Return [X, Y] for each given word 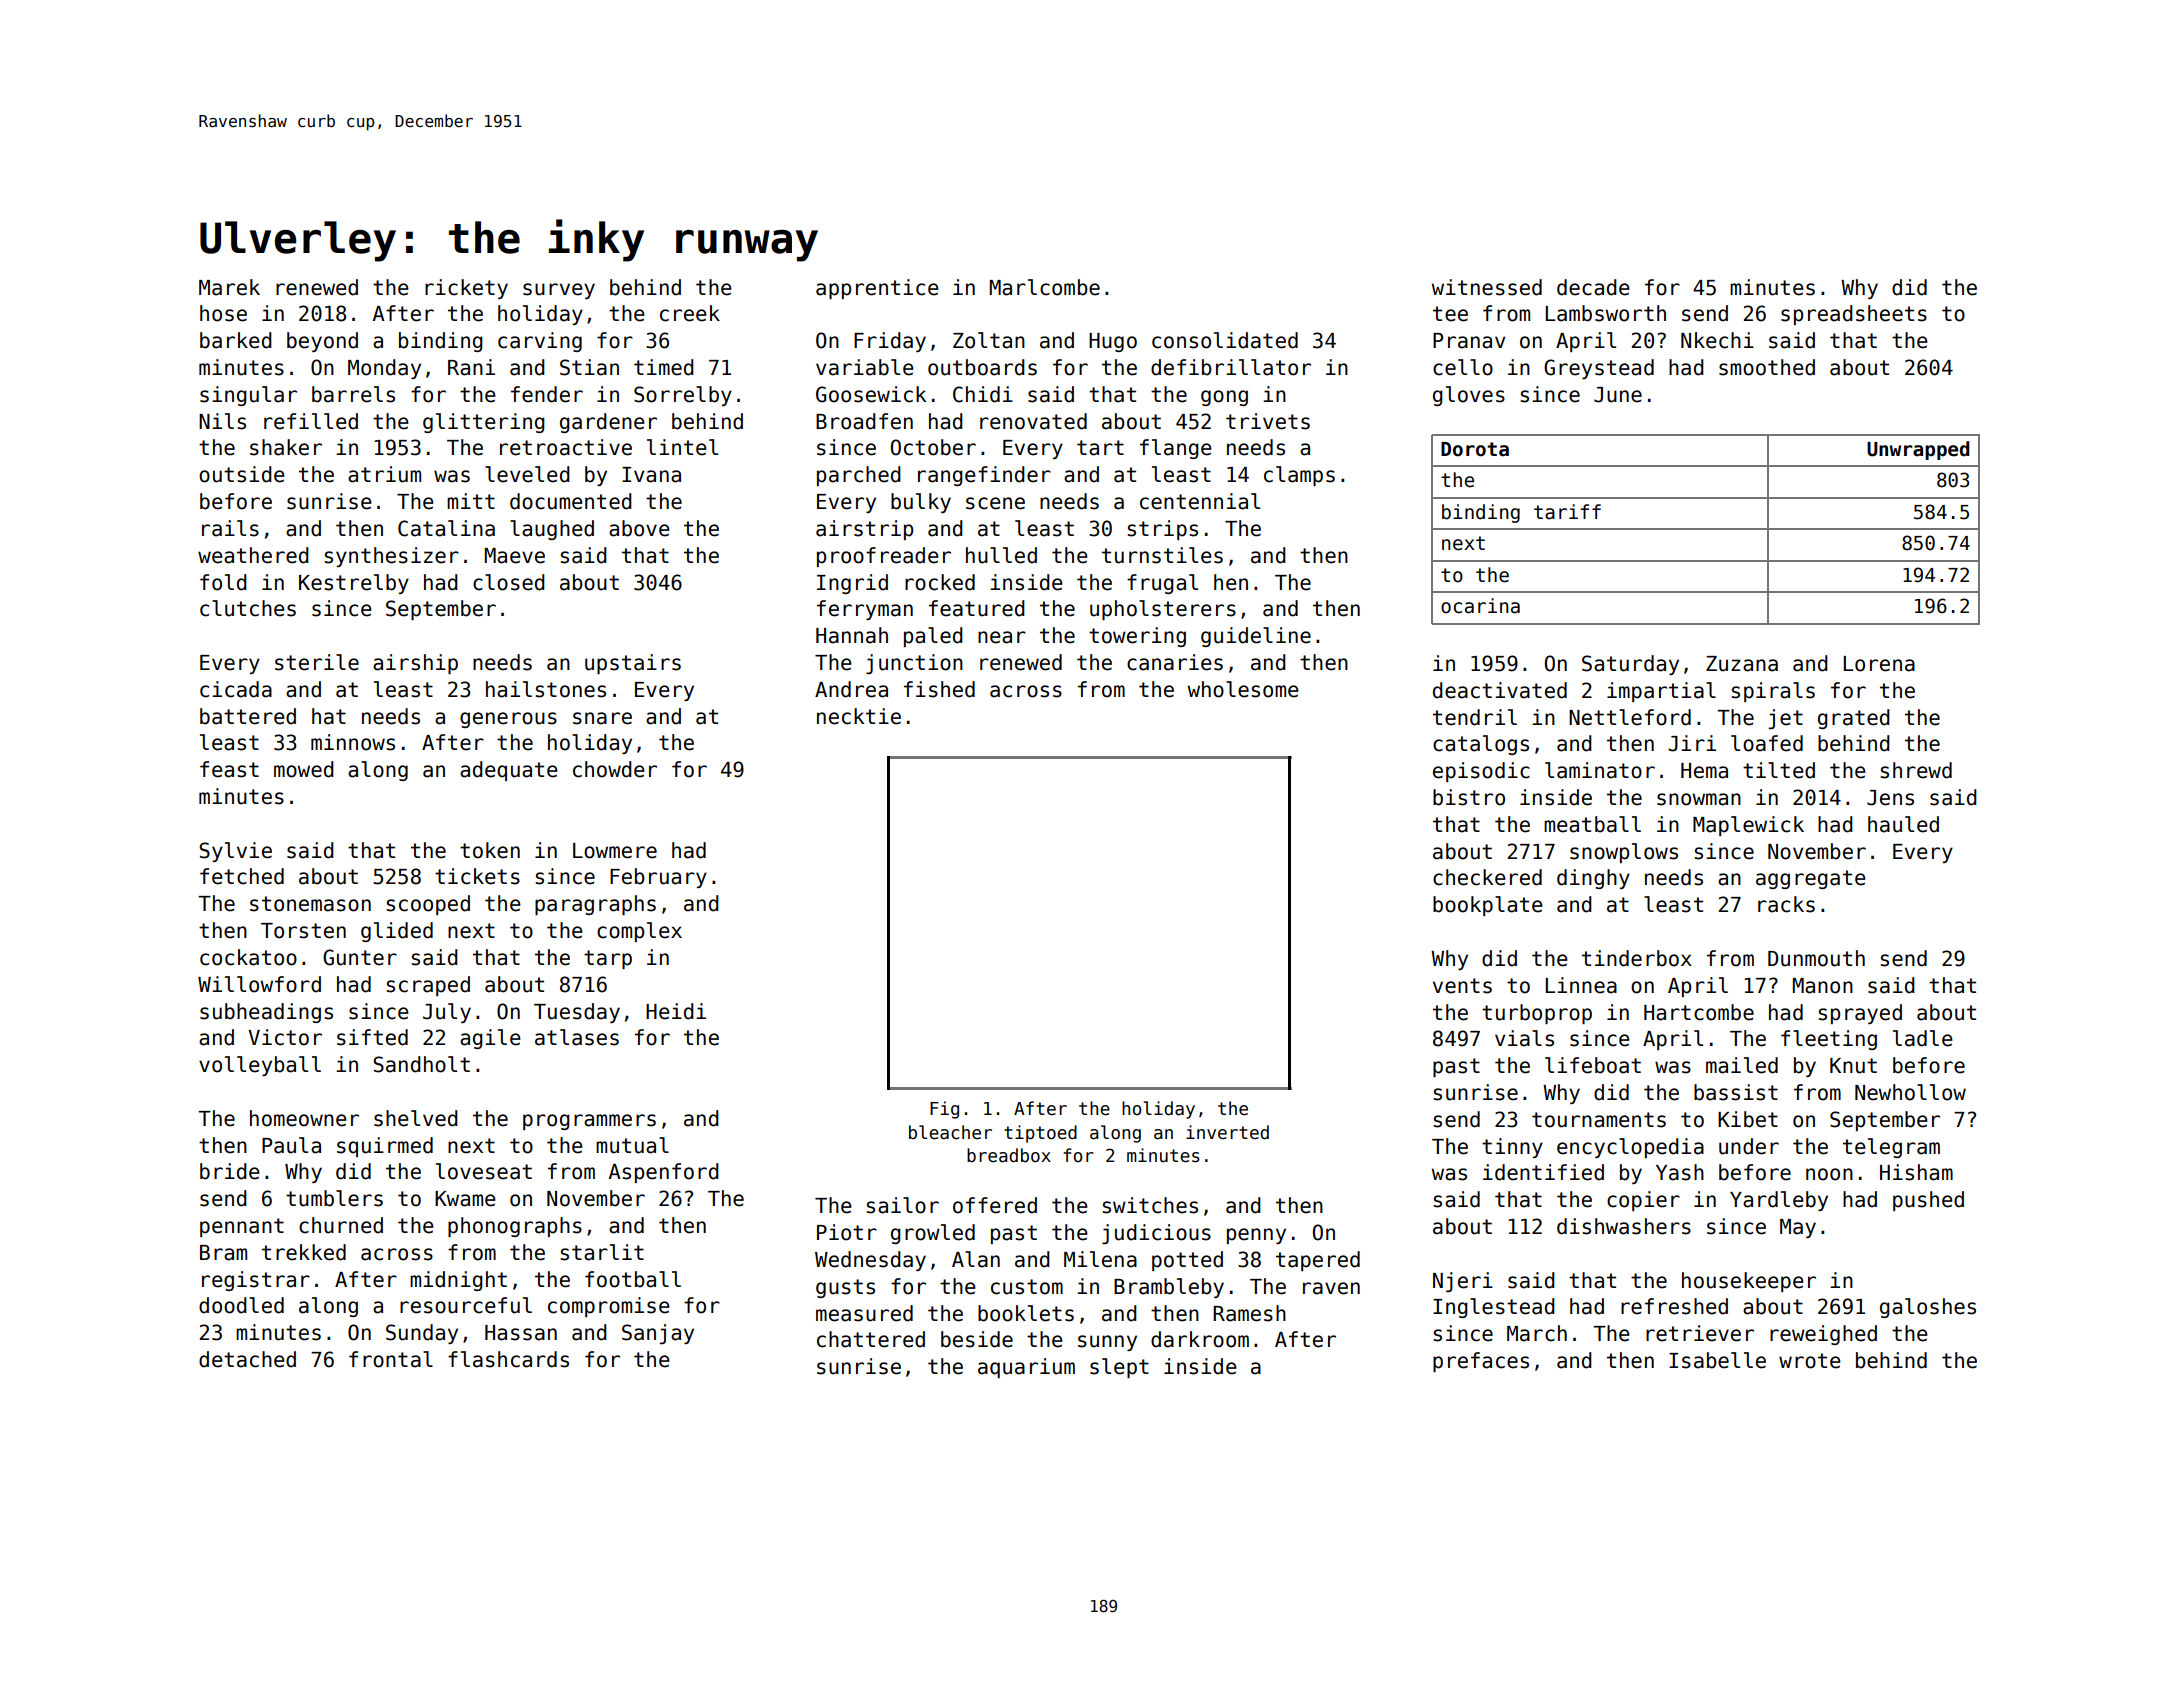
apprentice [877, 289]
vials [1524, 1038]
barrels [353, 394]
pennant [242, 1227]
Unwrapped [1918, 450]
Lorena [1879, 664]
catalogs [1481, 745]
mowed [304, 769]
